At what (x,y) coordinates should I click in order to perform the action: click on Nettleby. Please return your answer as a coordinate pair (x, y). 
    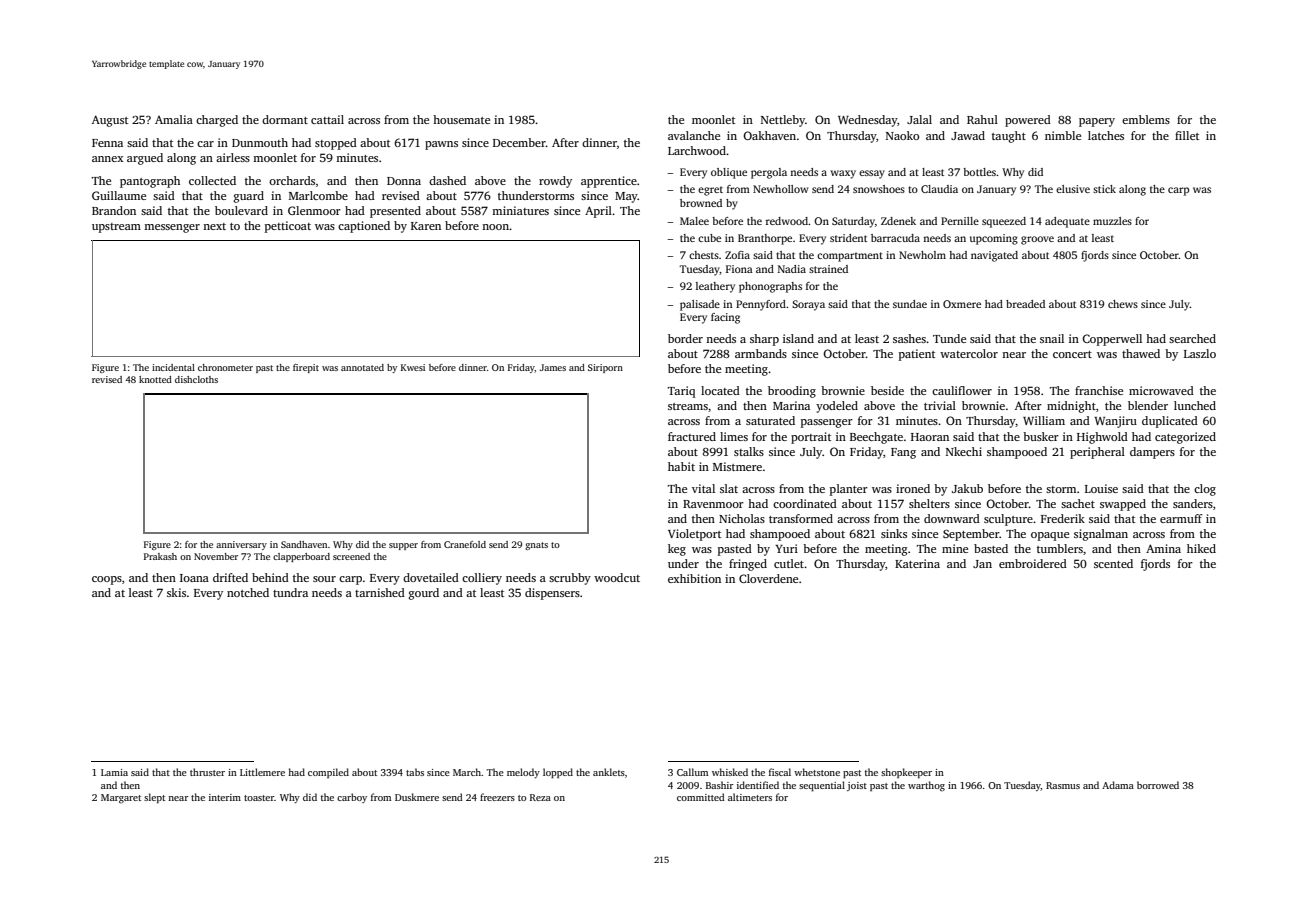
    Looking at the image, I should click on (783, 121).
